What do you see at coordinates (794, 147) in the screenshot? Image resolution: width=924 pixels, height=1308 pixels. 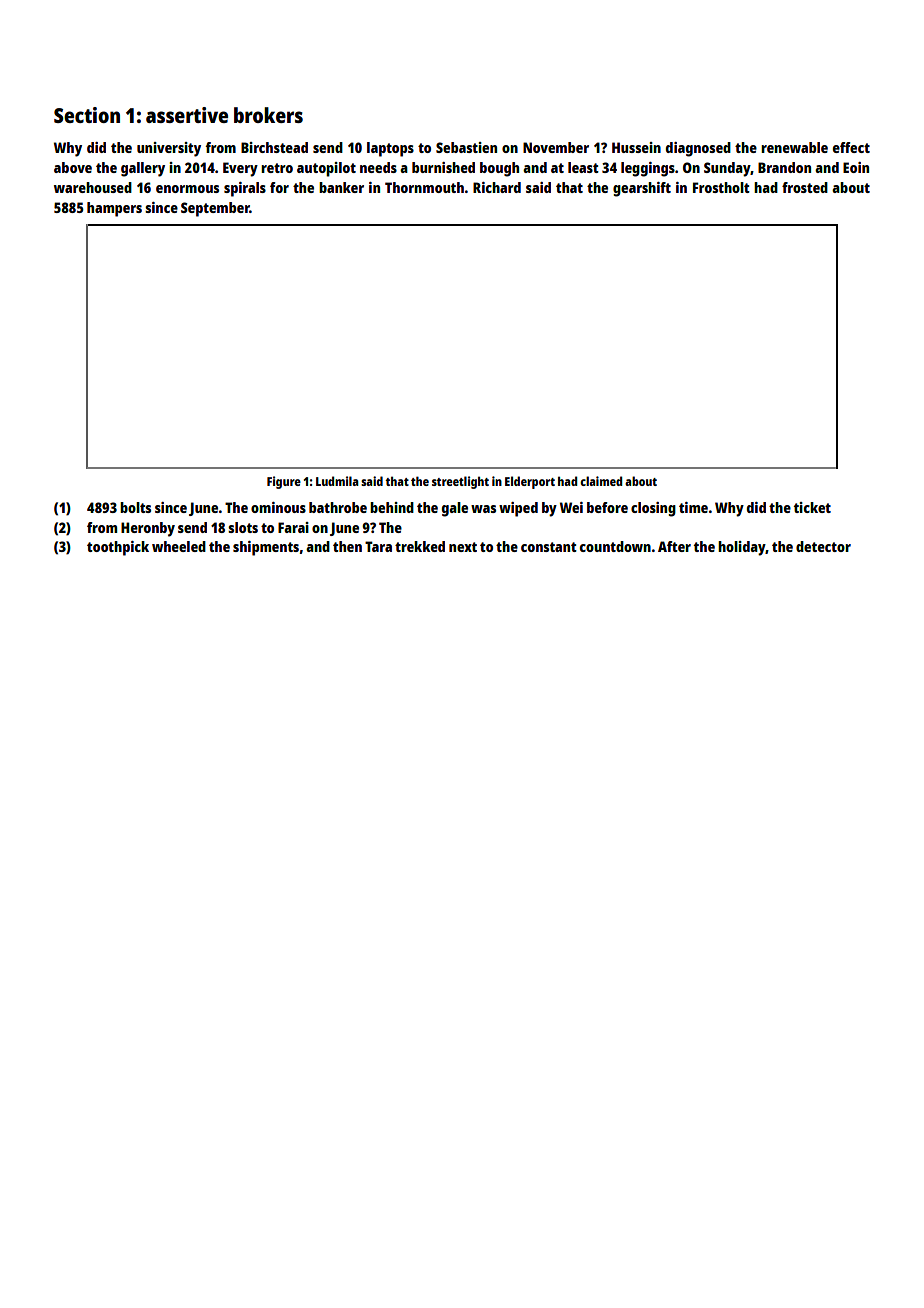 I see `renewable` at bounding box center [794, 147].
